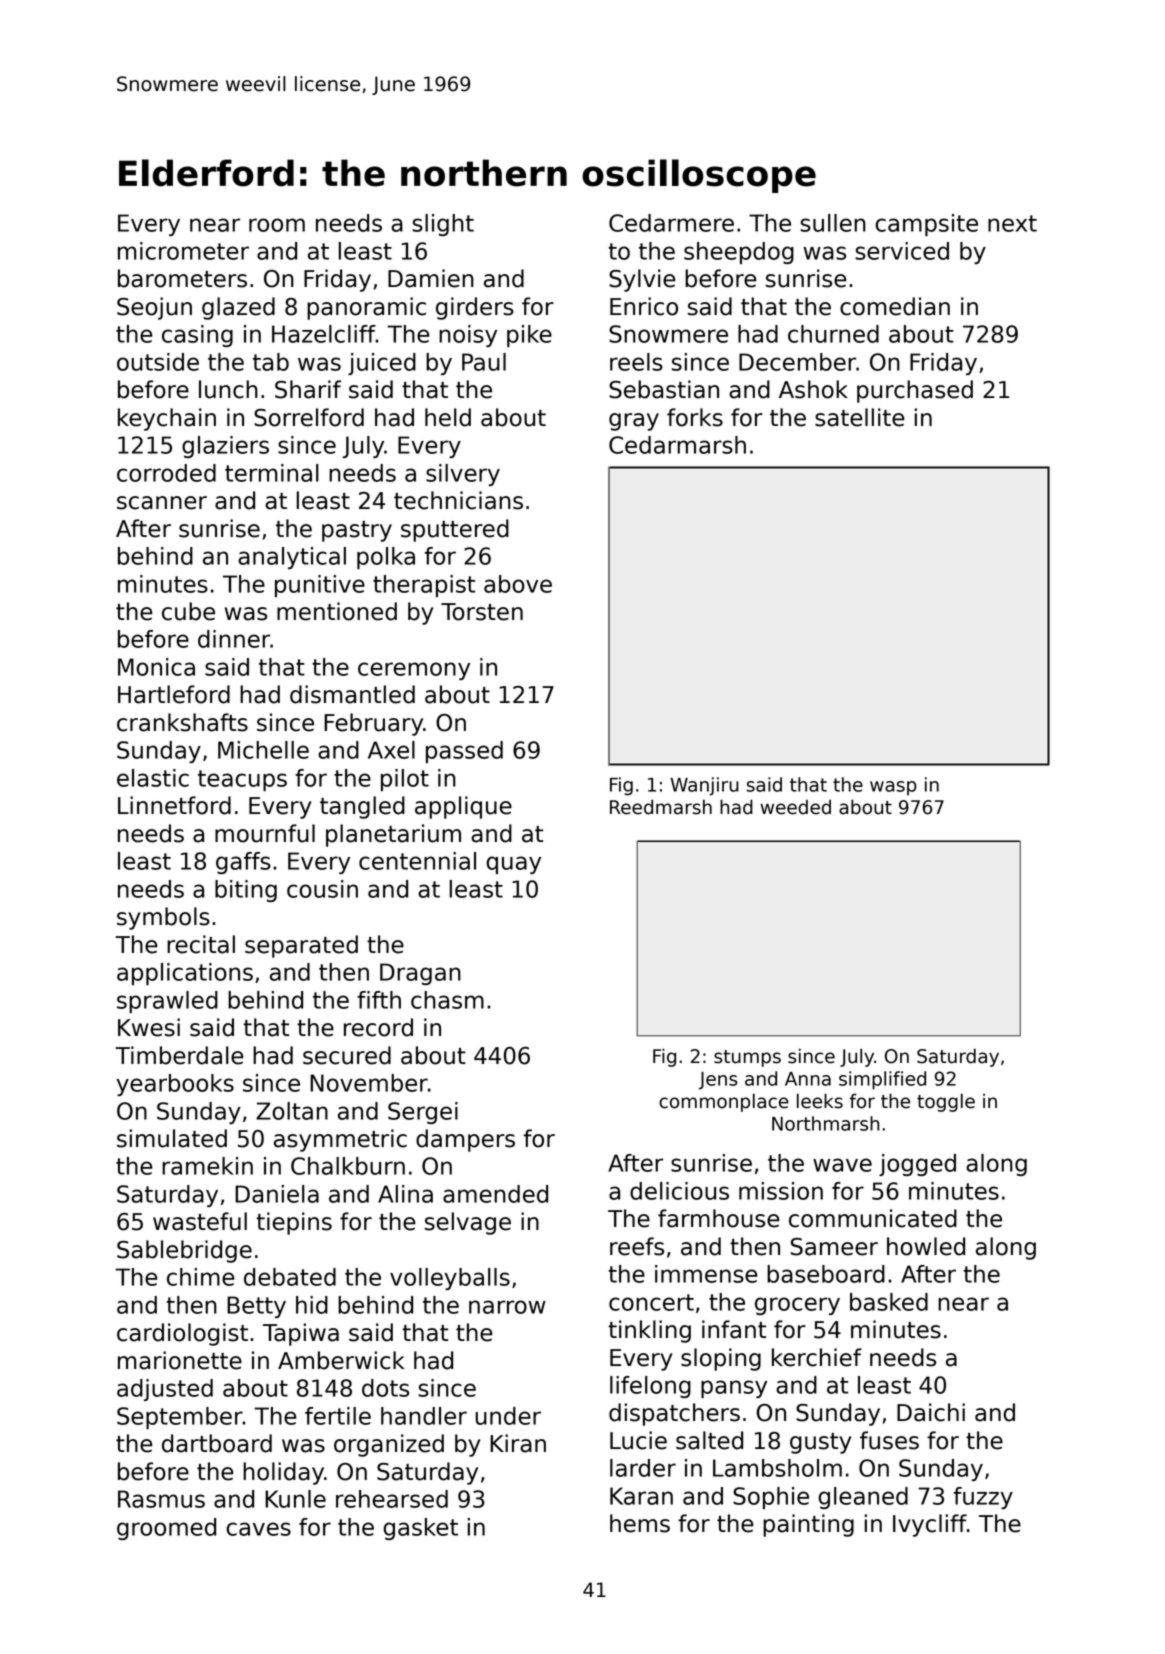 The width and height of the image is (1165, 1654). I want to click on September, so click(180, 1418).
